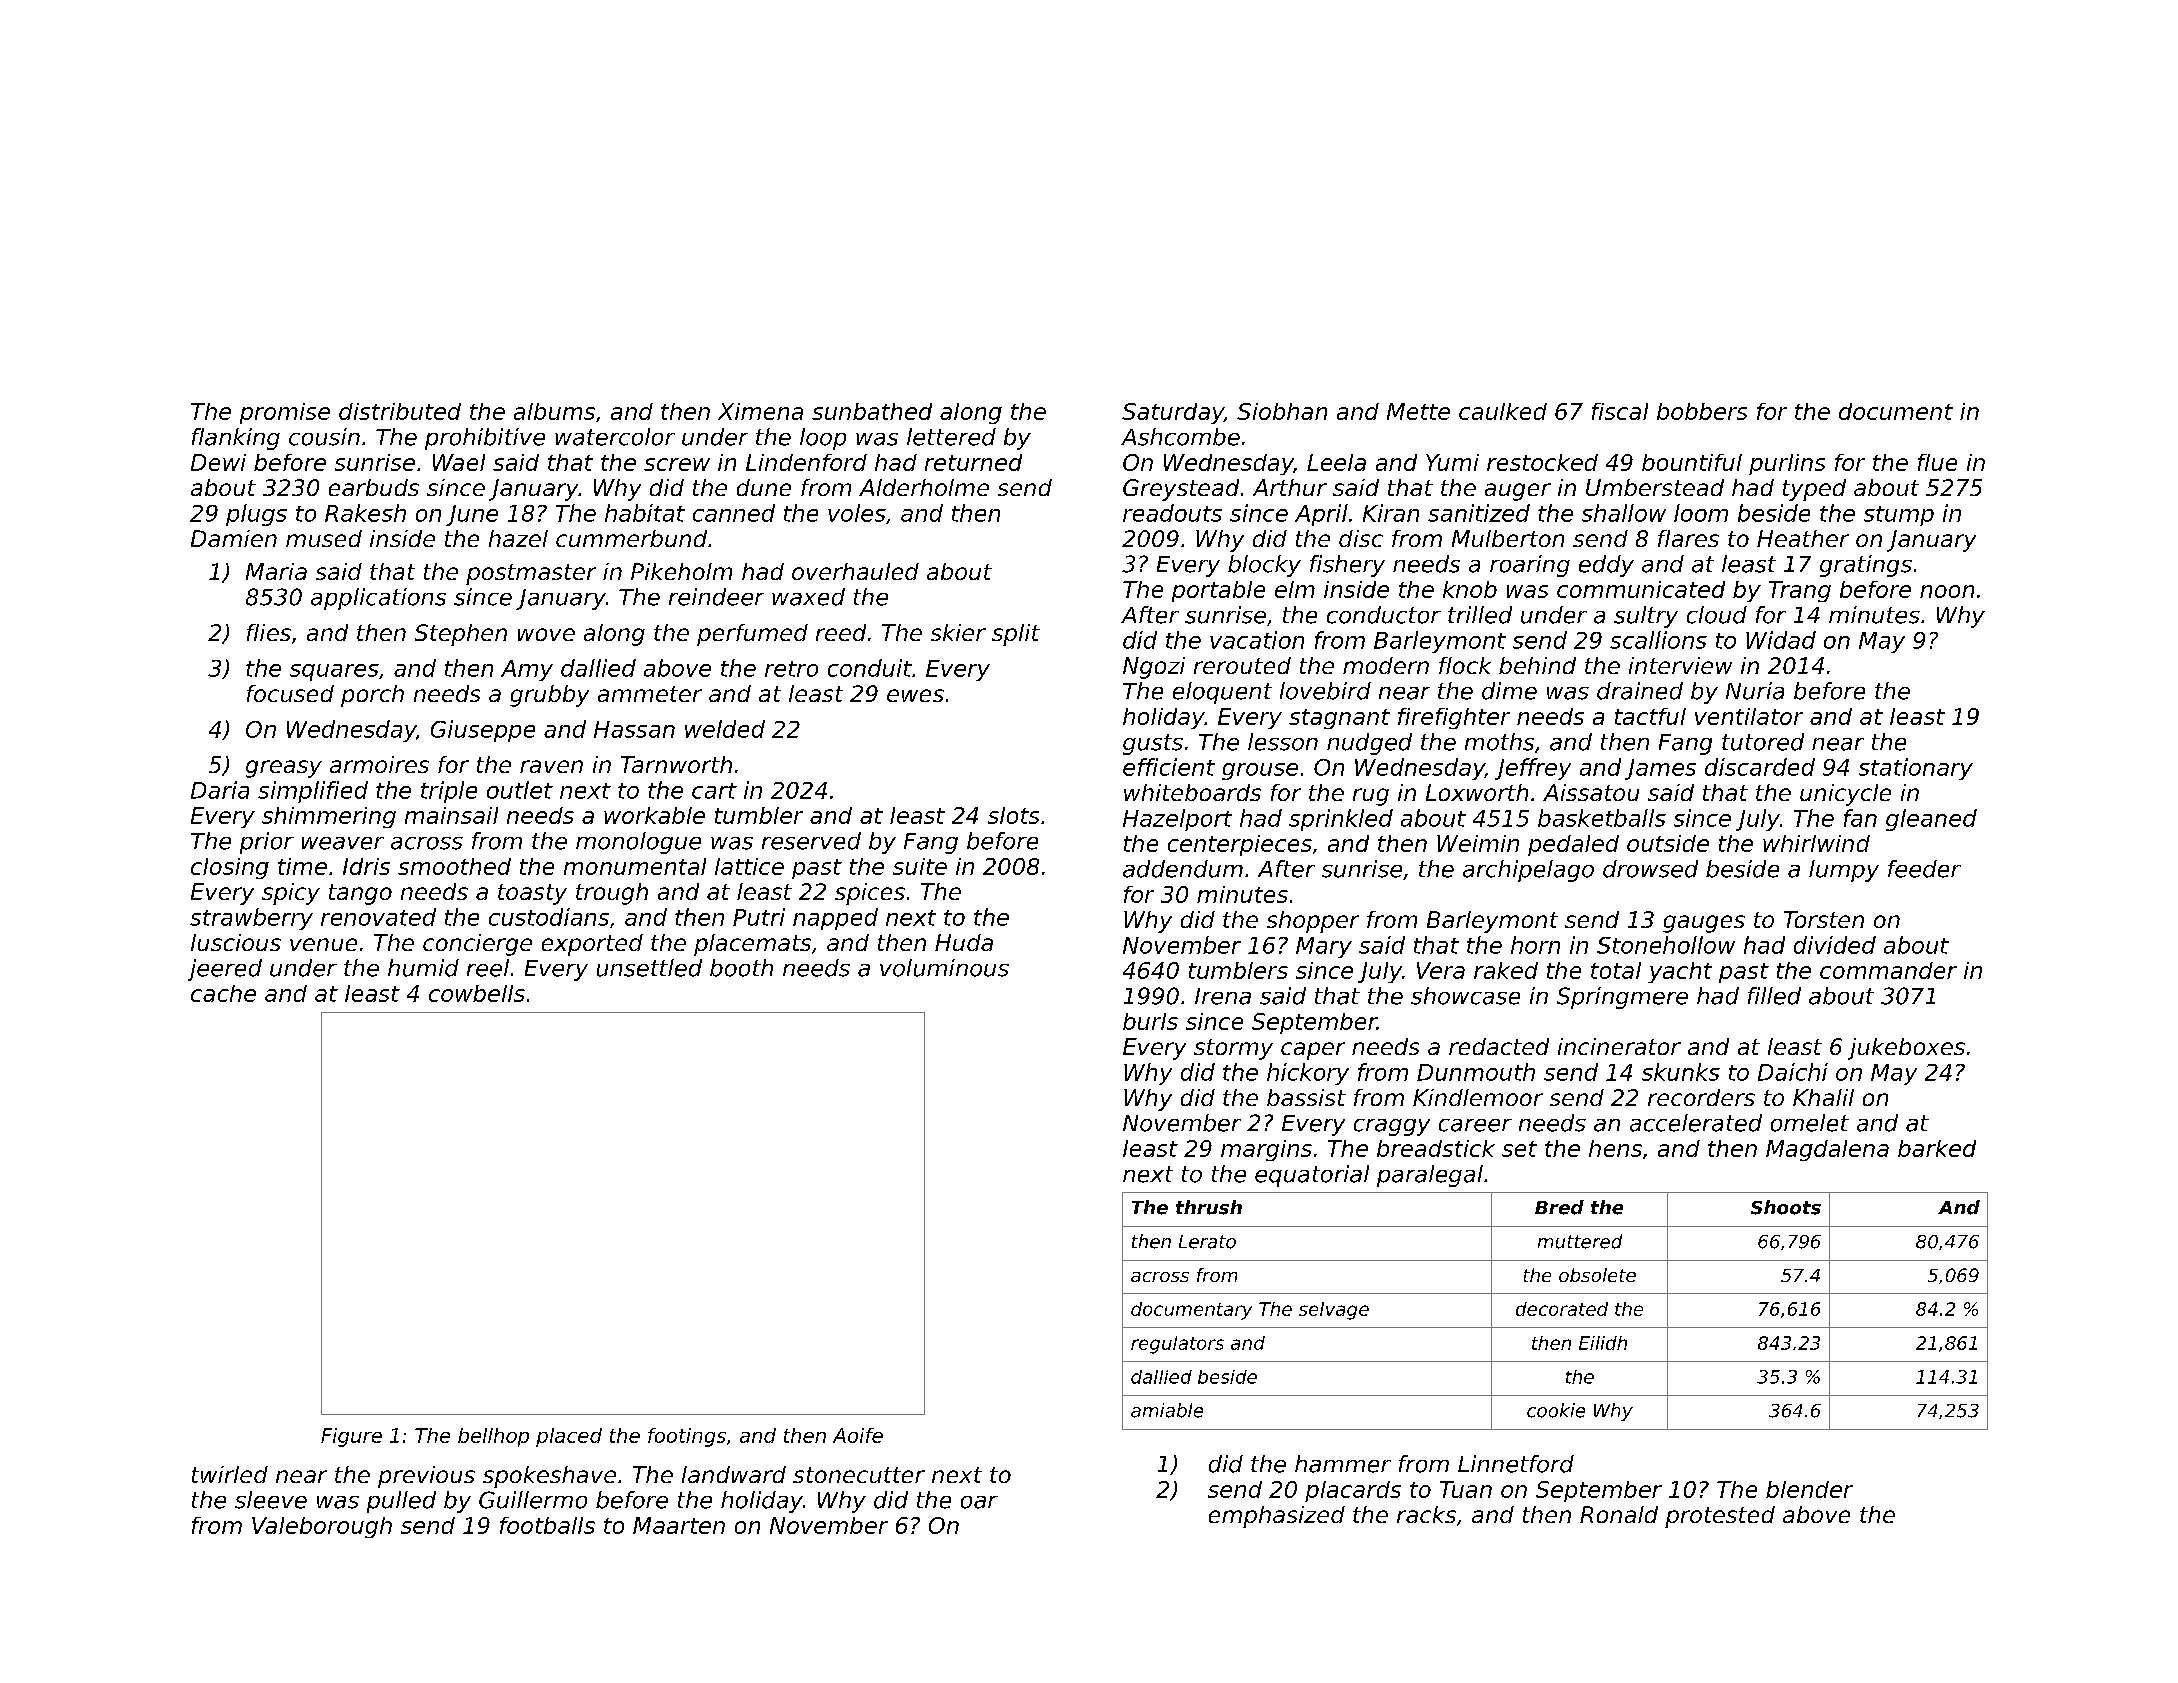 The height and width of the screenshot is (1683, 2178). I want to click on whirlwind, so click(1816, 843).
